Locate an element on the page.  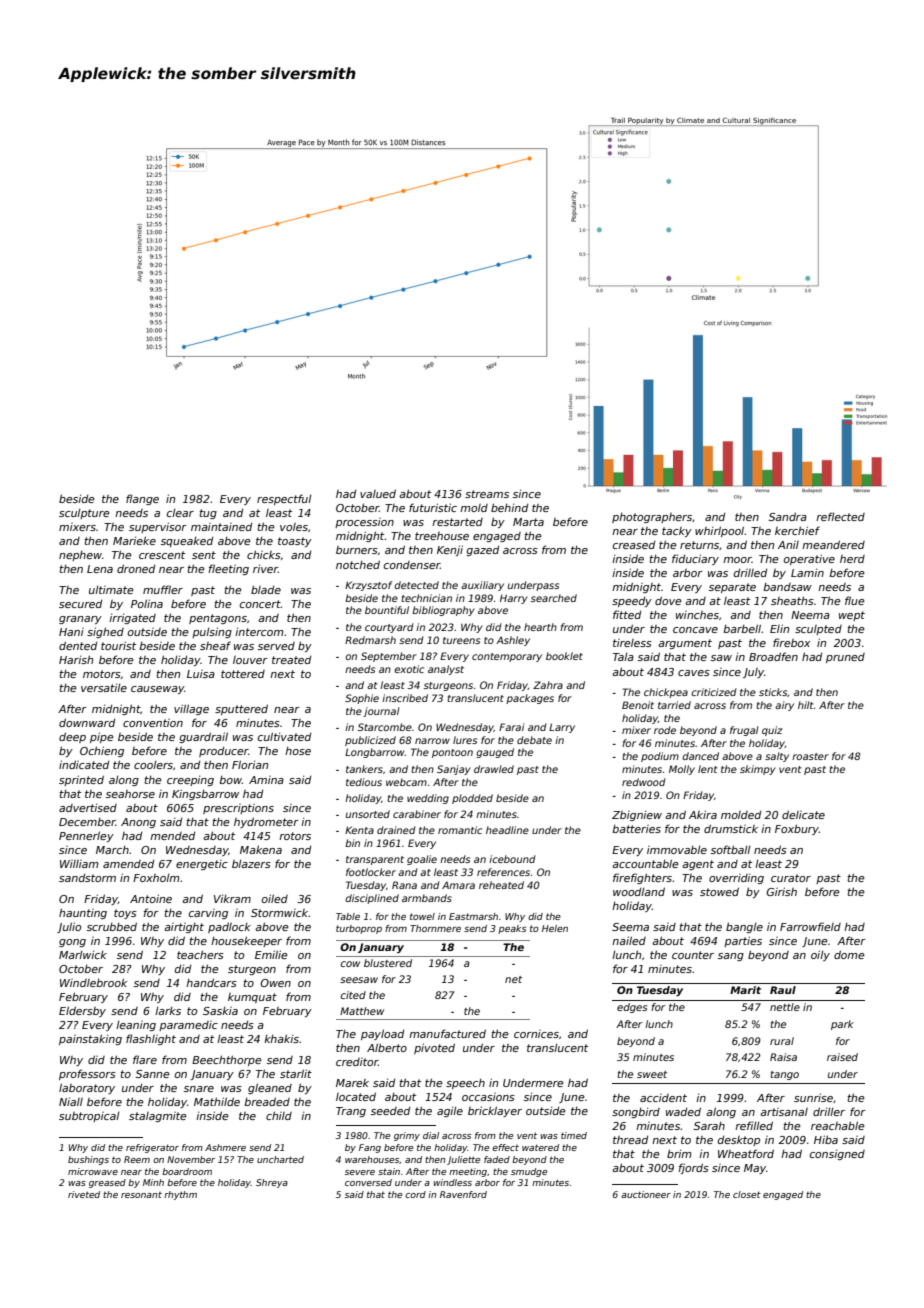
references is located at coordinates (503, 872).
